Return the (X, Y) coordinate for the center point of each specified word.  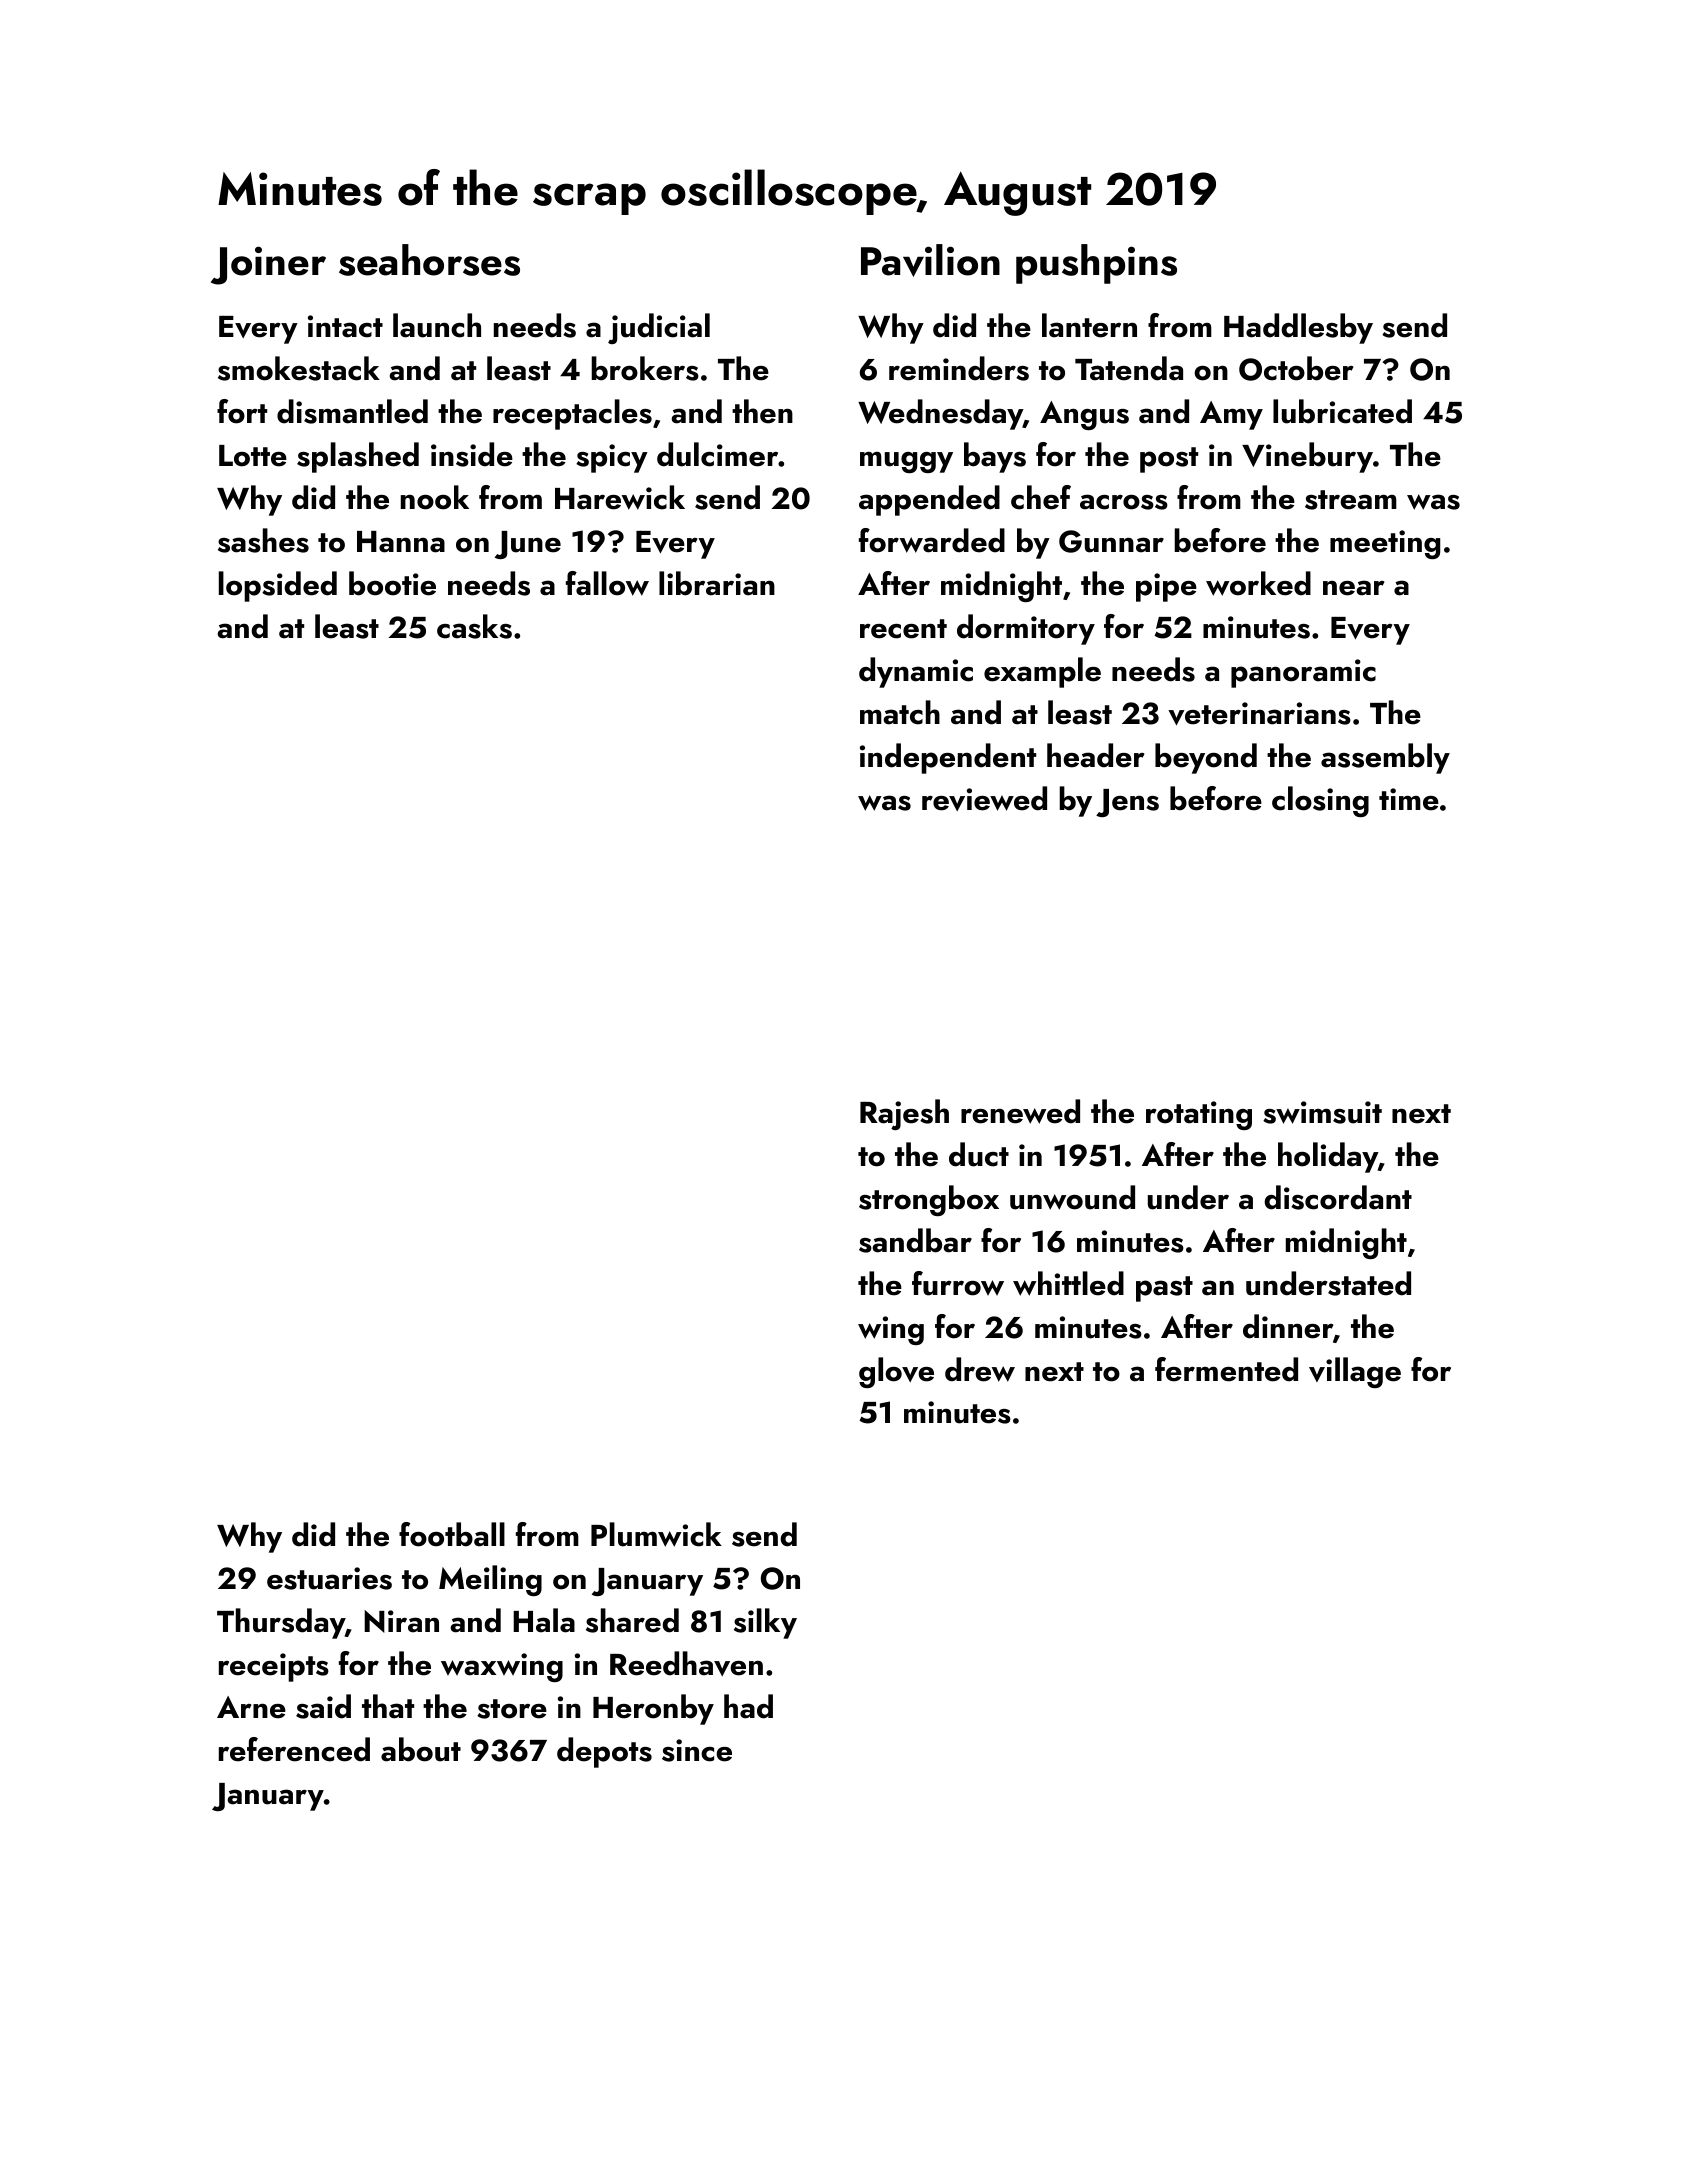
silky (765, 1623)
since (697, 1750)
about (421, 1749)
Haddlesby (1298, 328)
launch (437, 325)
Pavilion (930, 260)
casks (474, 626)
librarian (717, 583)
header (1095, 755)
